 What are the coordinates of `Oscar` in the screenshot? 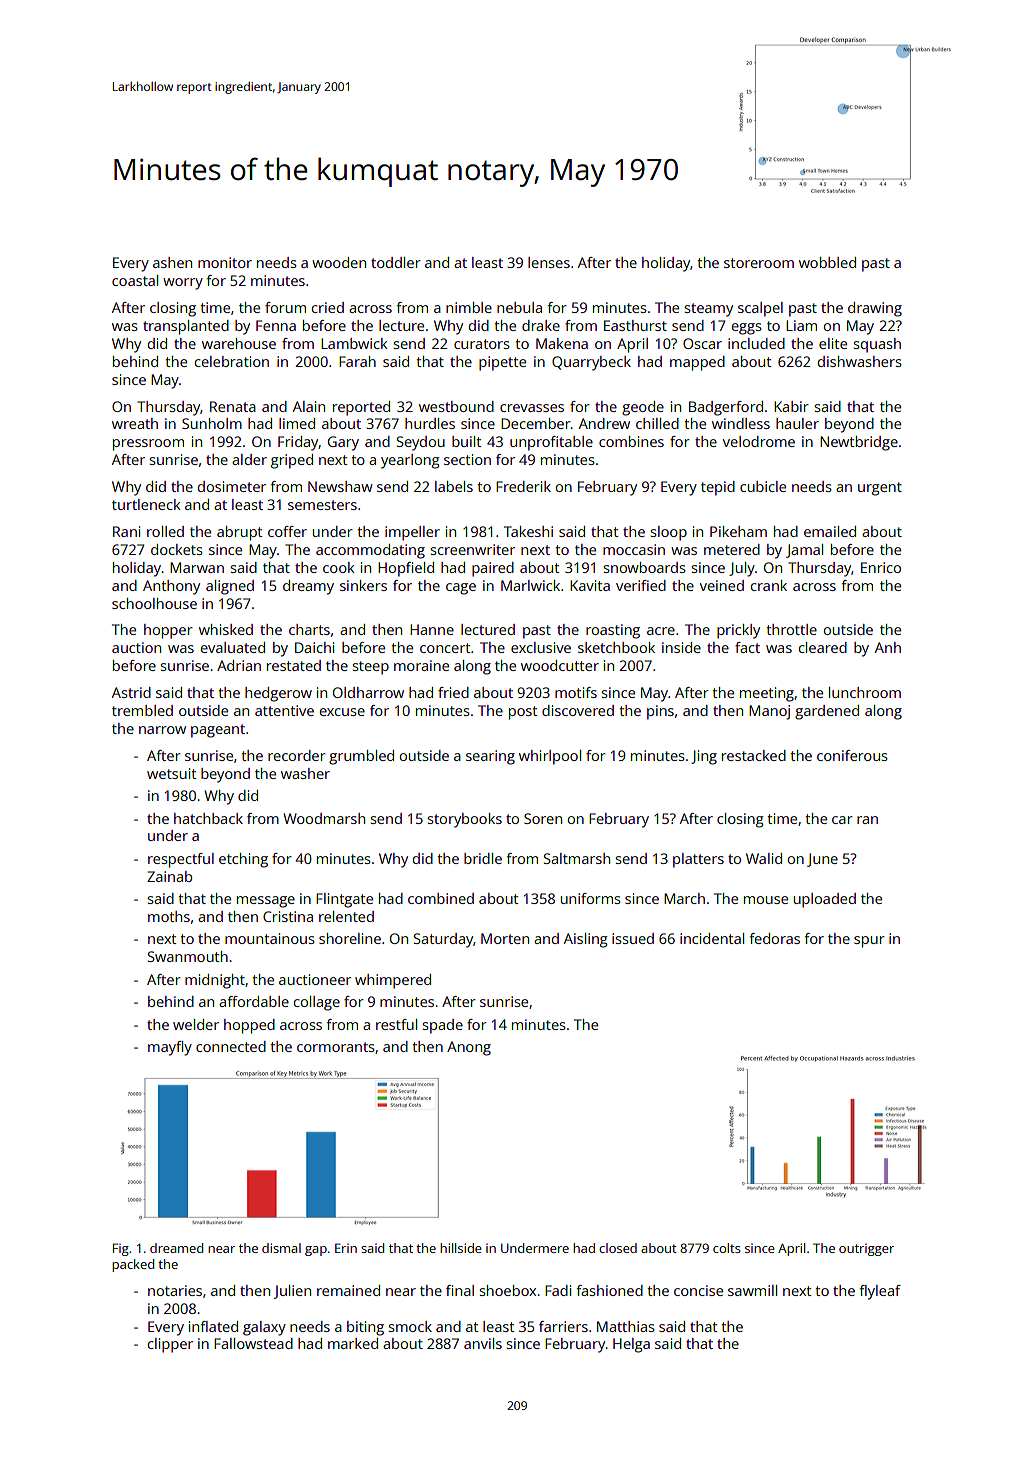 It's located at (702, 343).
